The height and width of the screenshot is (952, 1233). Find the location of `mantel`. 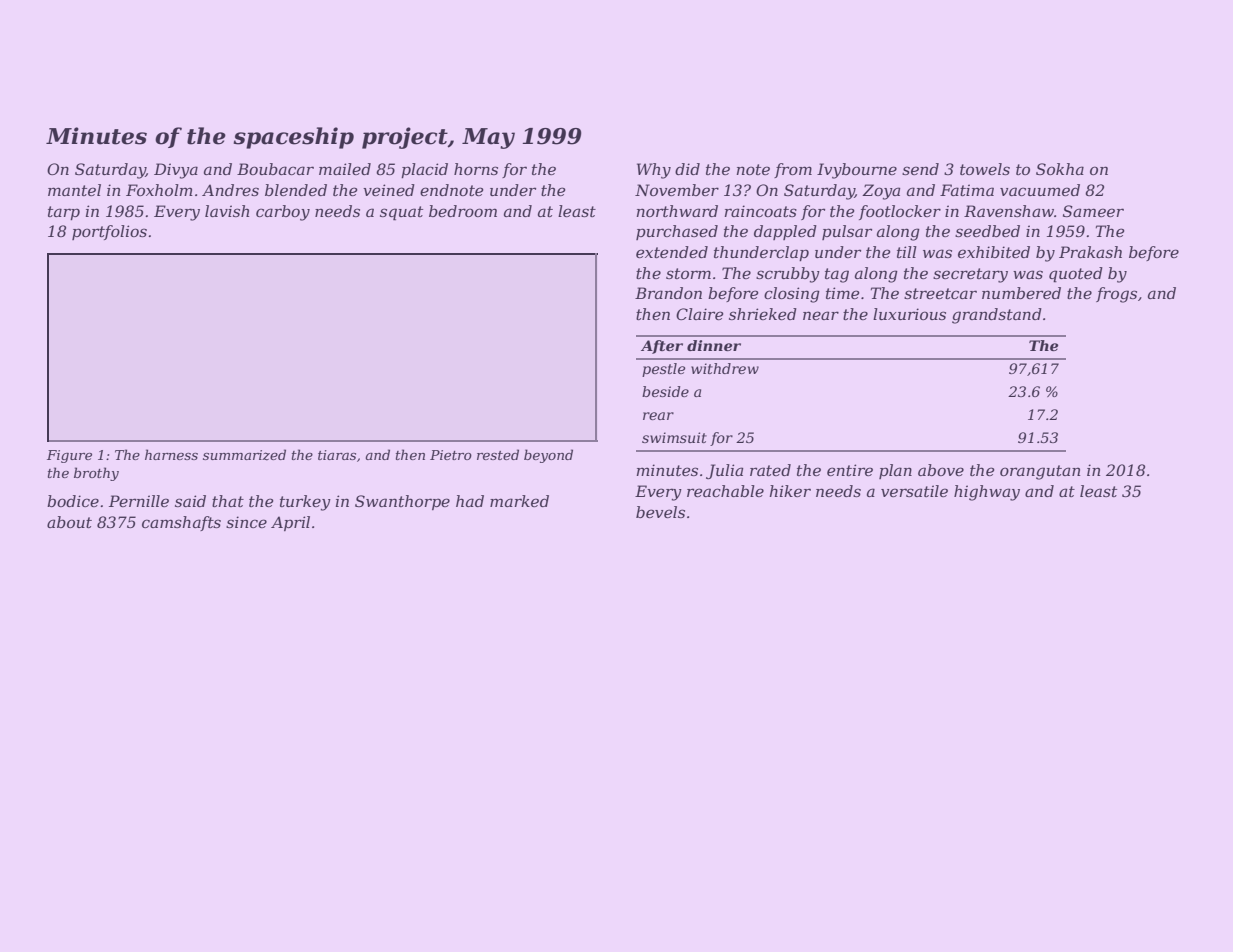

mantel is located at coordinates (74, 190).
